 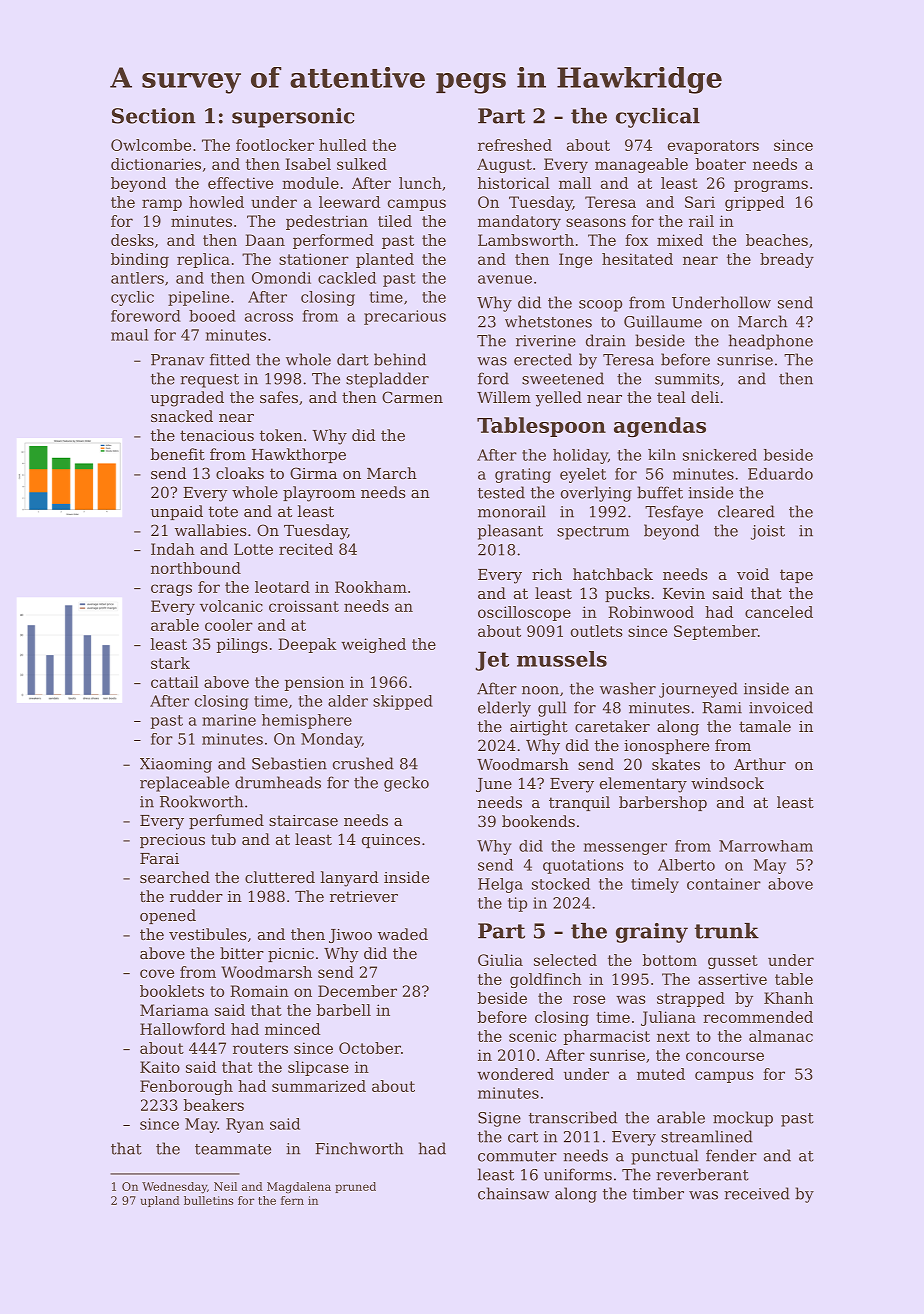 I want to click on refreshed, so click(x=515, y=145).
